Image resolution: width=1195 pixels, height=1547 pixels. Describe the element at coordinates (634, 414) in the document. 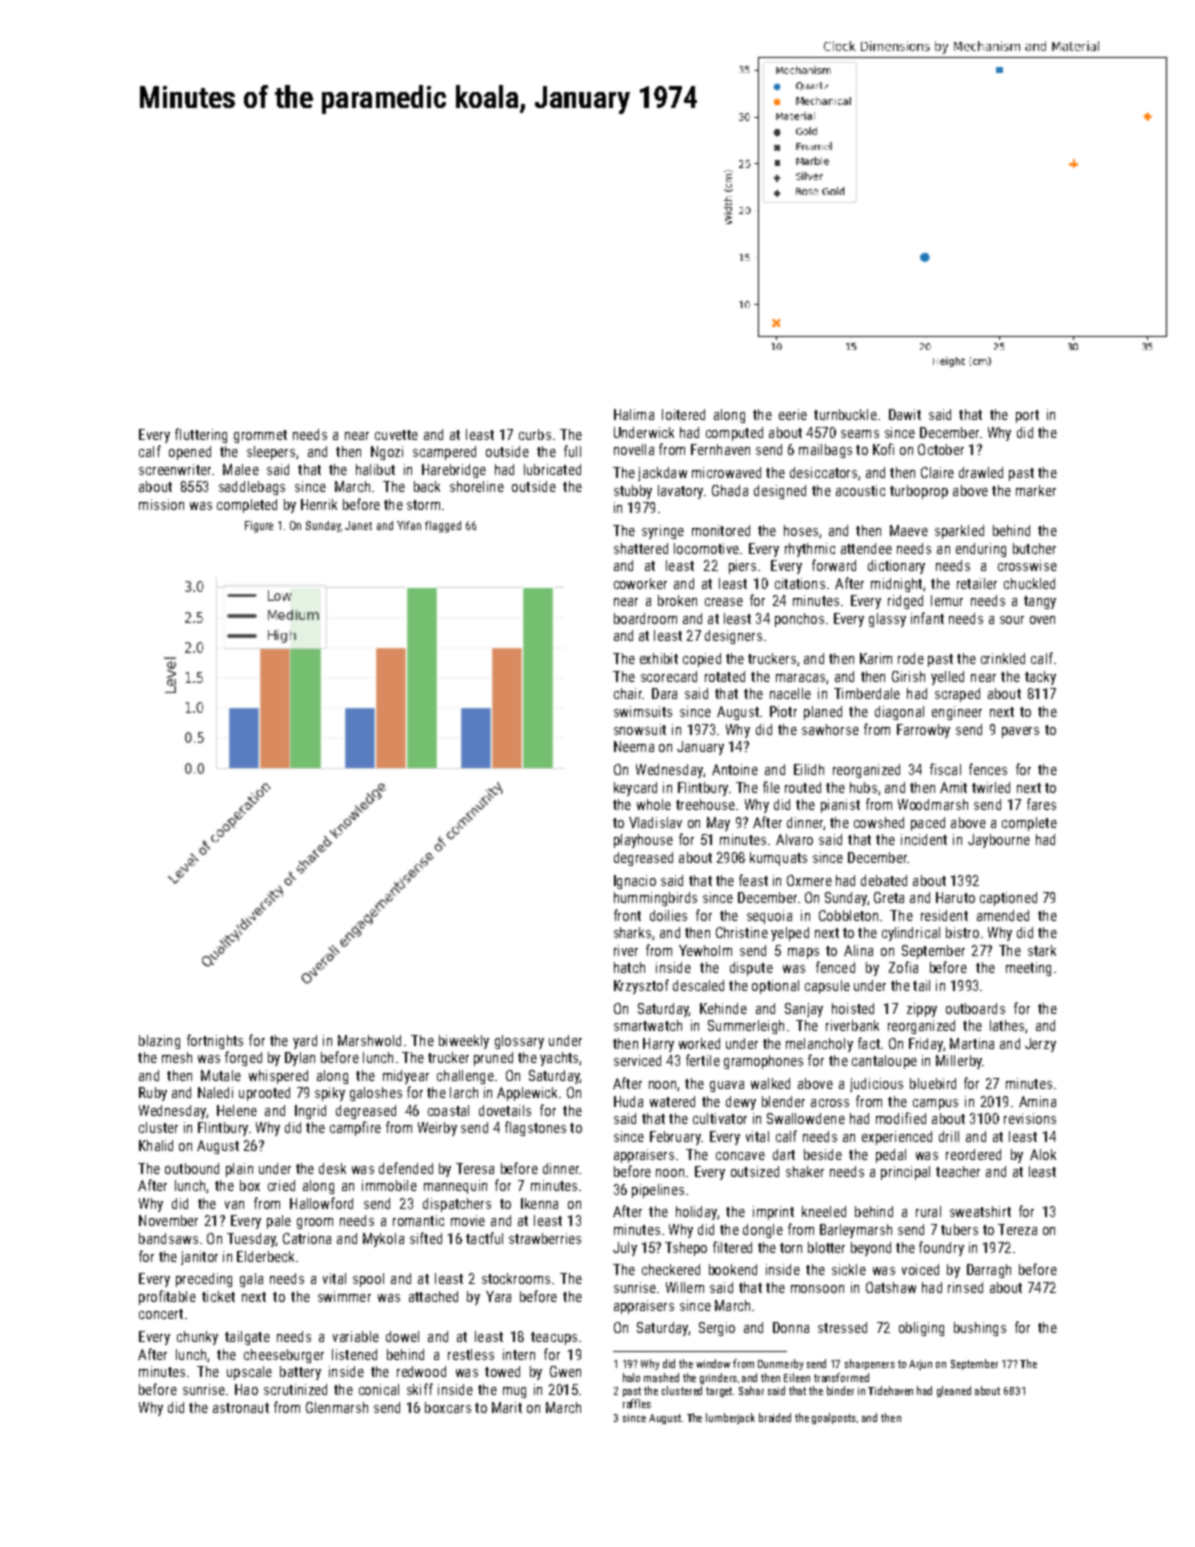

I see `Halima` at that location.
